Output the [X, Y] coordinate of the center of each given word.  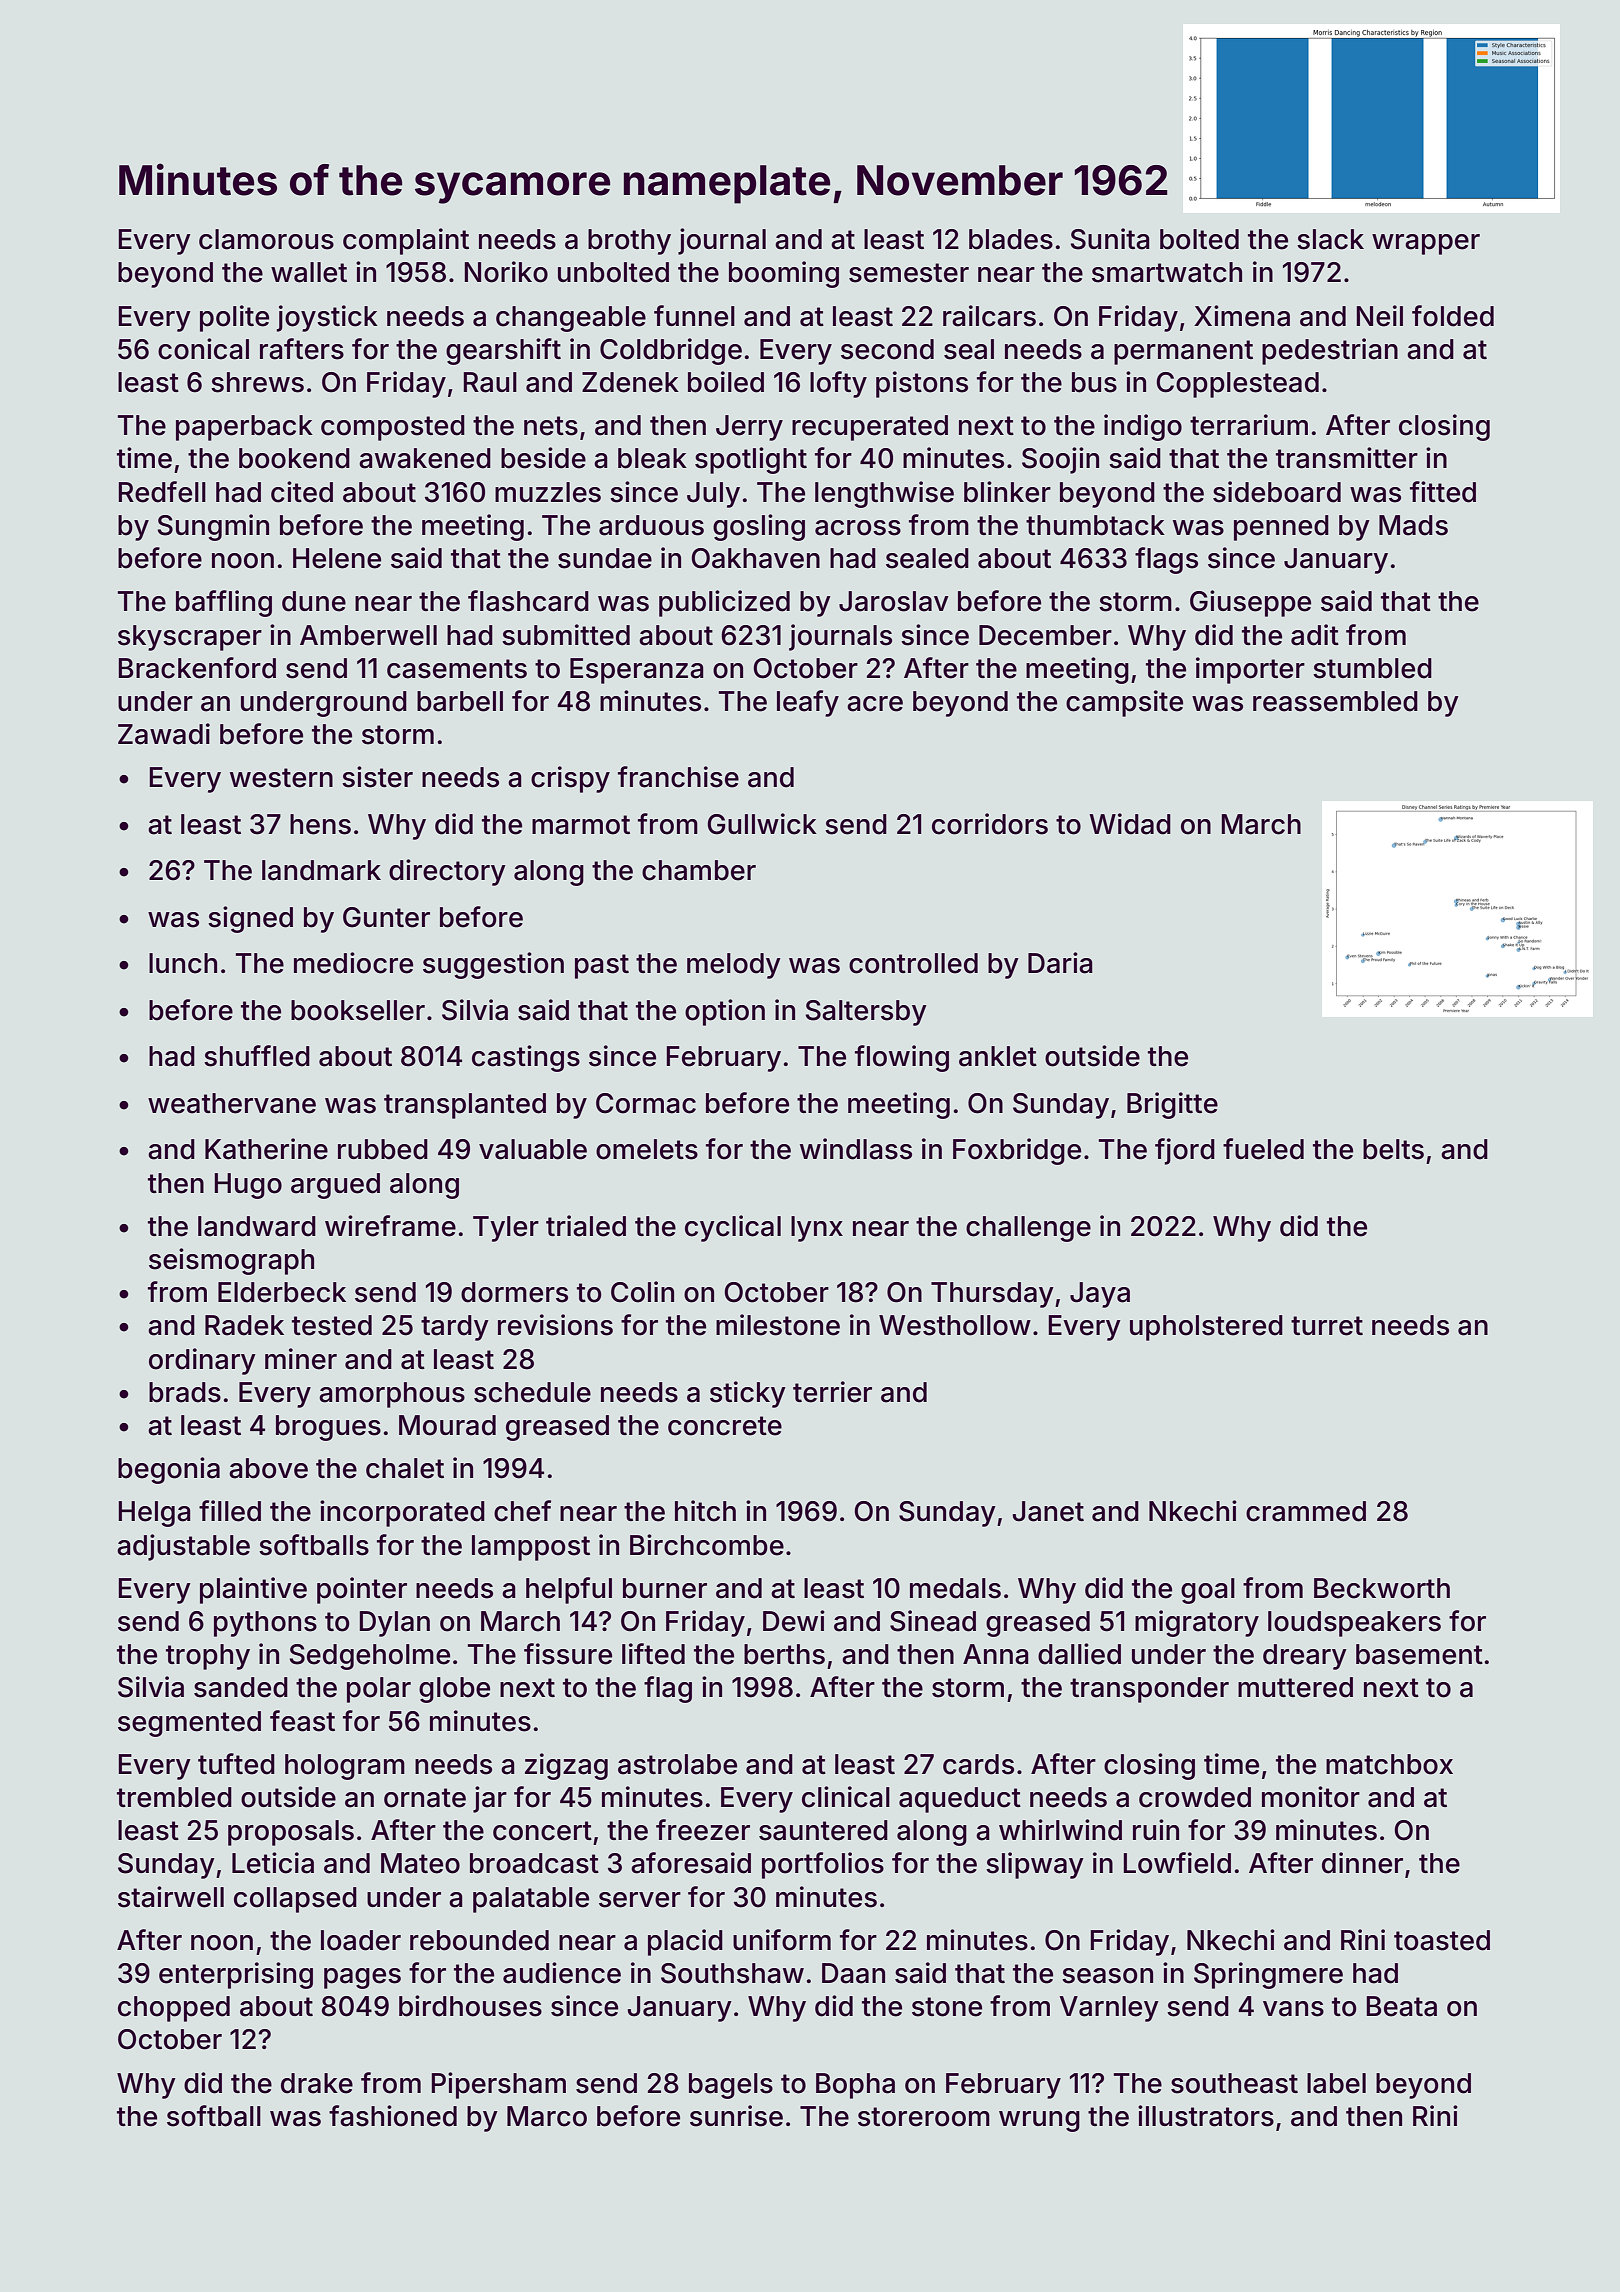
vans [1293, 2009]
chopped [174, 2009]
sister [377, 777]
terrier [832, 1392]
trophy [208, 1657]
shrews [257, 382]
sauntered [823, 1830]
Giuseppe [1250, 603]
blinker [1007, 492]
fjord [1185, 1151]
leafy [808, 703]
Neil [1379, 316]
